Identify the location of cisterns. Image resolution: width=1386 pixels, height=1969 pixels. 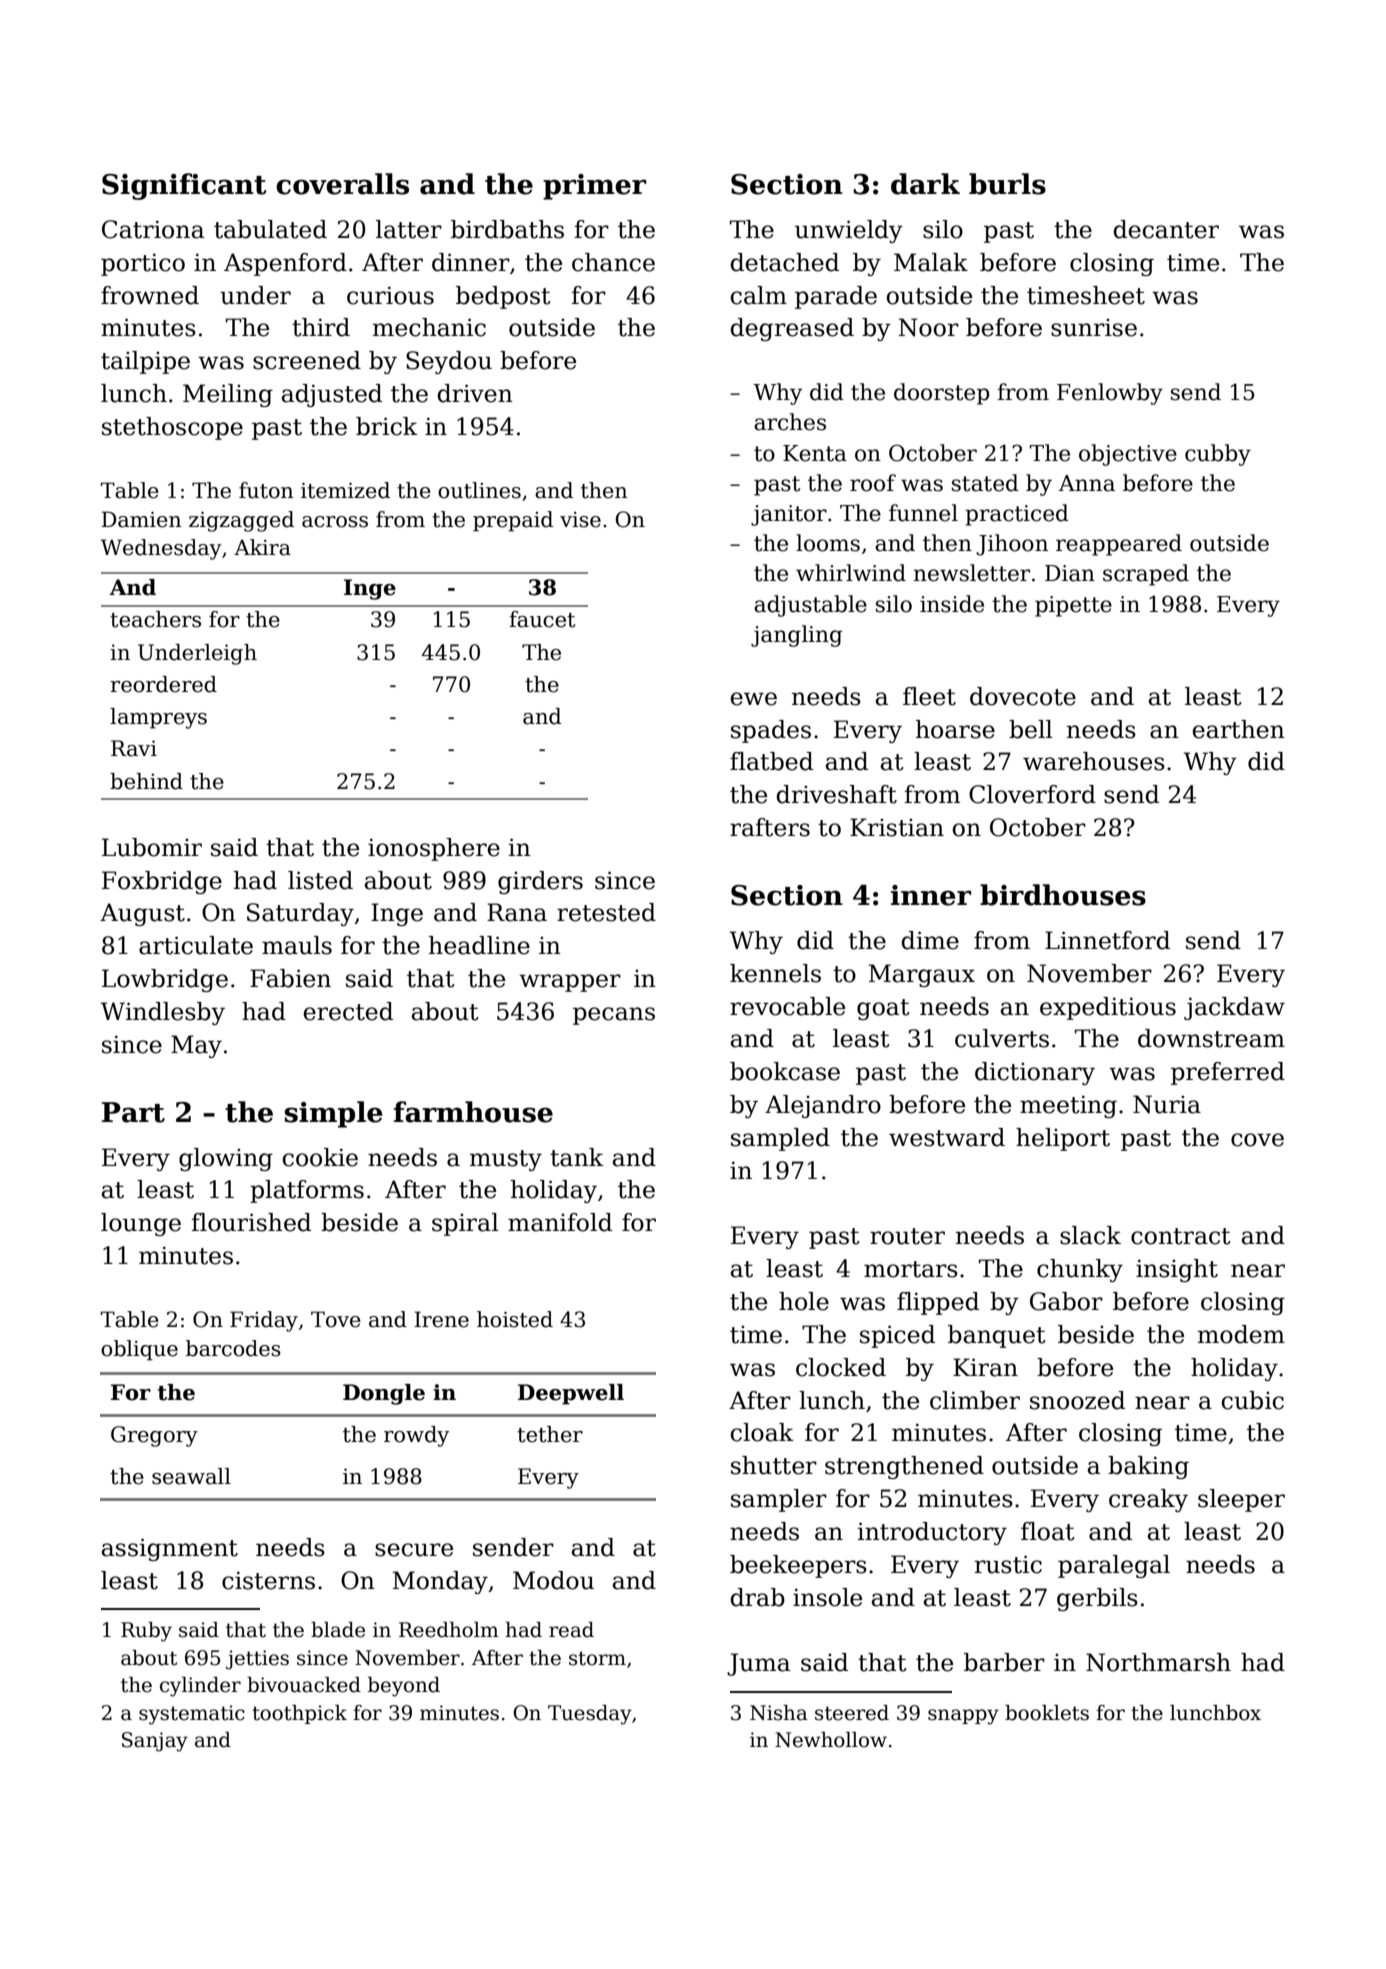
(268, 1580).
